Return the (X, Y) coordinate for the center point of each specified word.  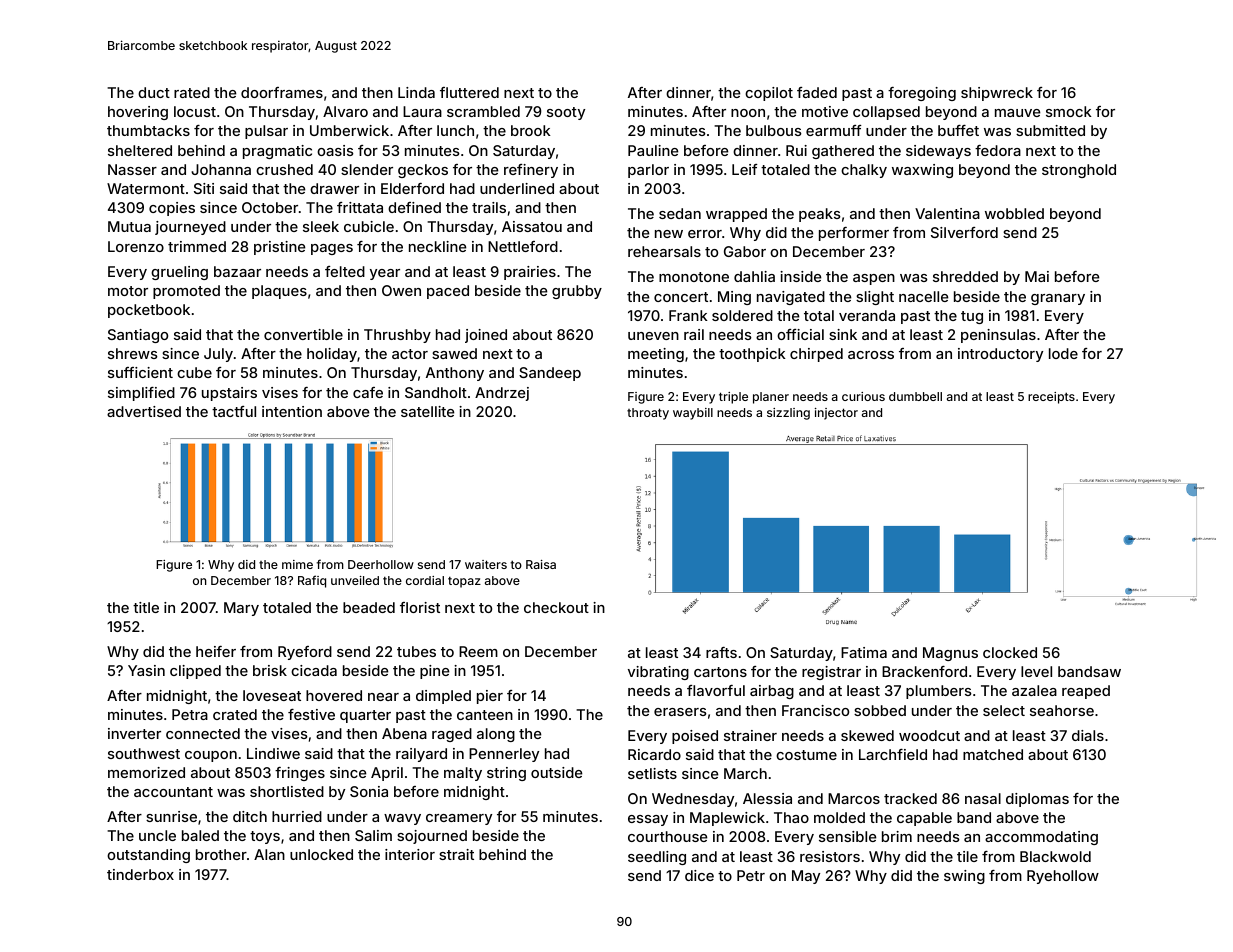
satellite (427, 411)
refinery (531, 171)
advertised (144, 411)
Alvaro (345, 111)
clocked (1010, 652)
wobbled (1014, 213)
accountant (173, 792)
